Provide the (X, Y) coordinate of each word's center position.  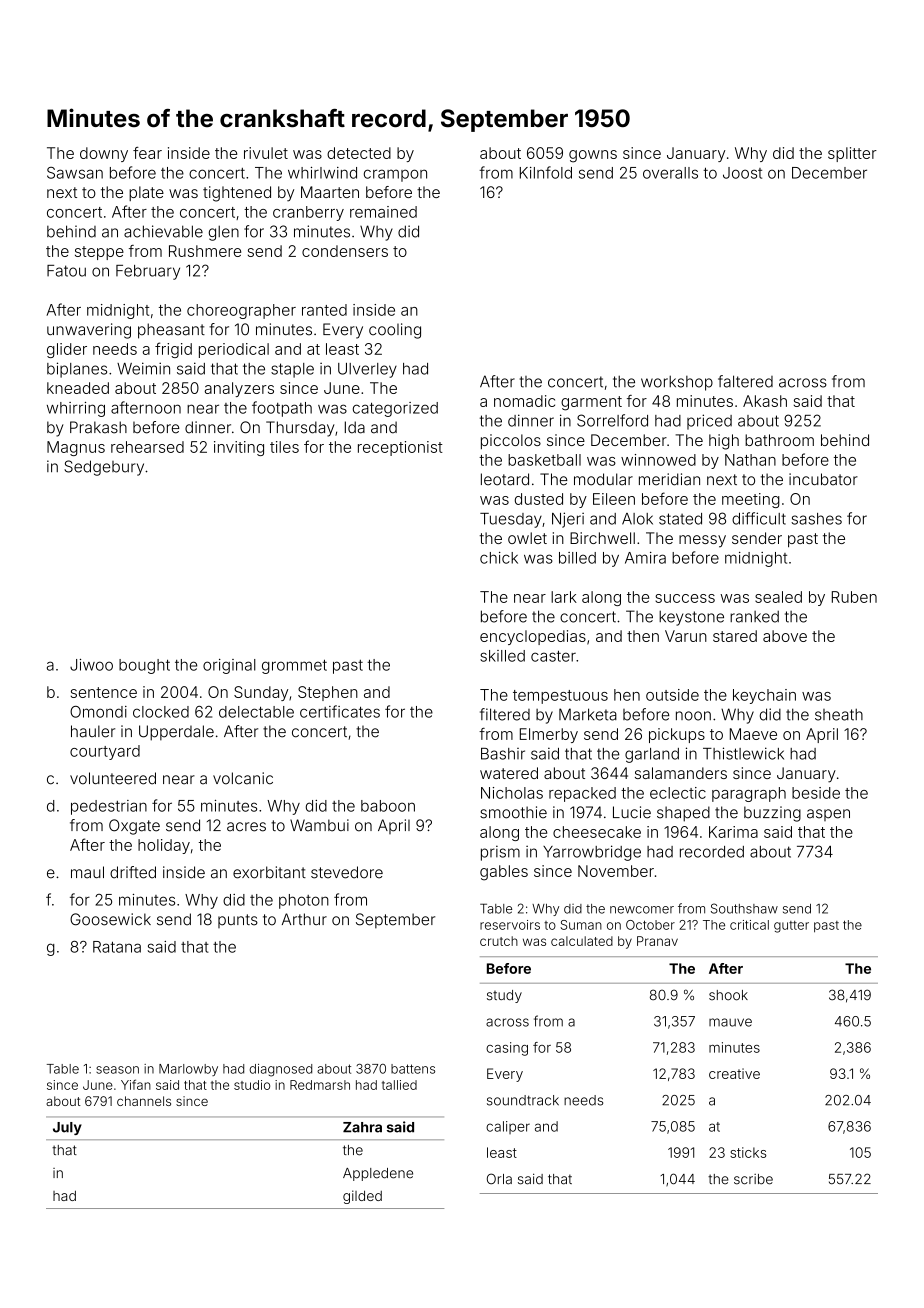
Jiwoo (91, 665)
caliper (508, 1127)
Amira (645, 558)
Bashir (503, 754)
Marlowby (188, 1070)
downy (104, 154)
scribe (753, 1179)
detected (359, 153)
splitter (852, 154)
